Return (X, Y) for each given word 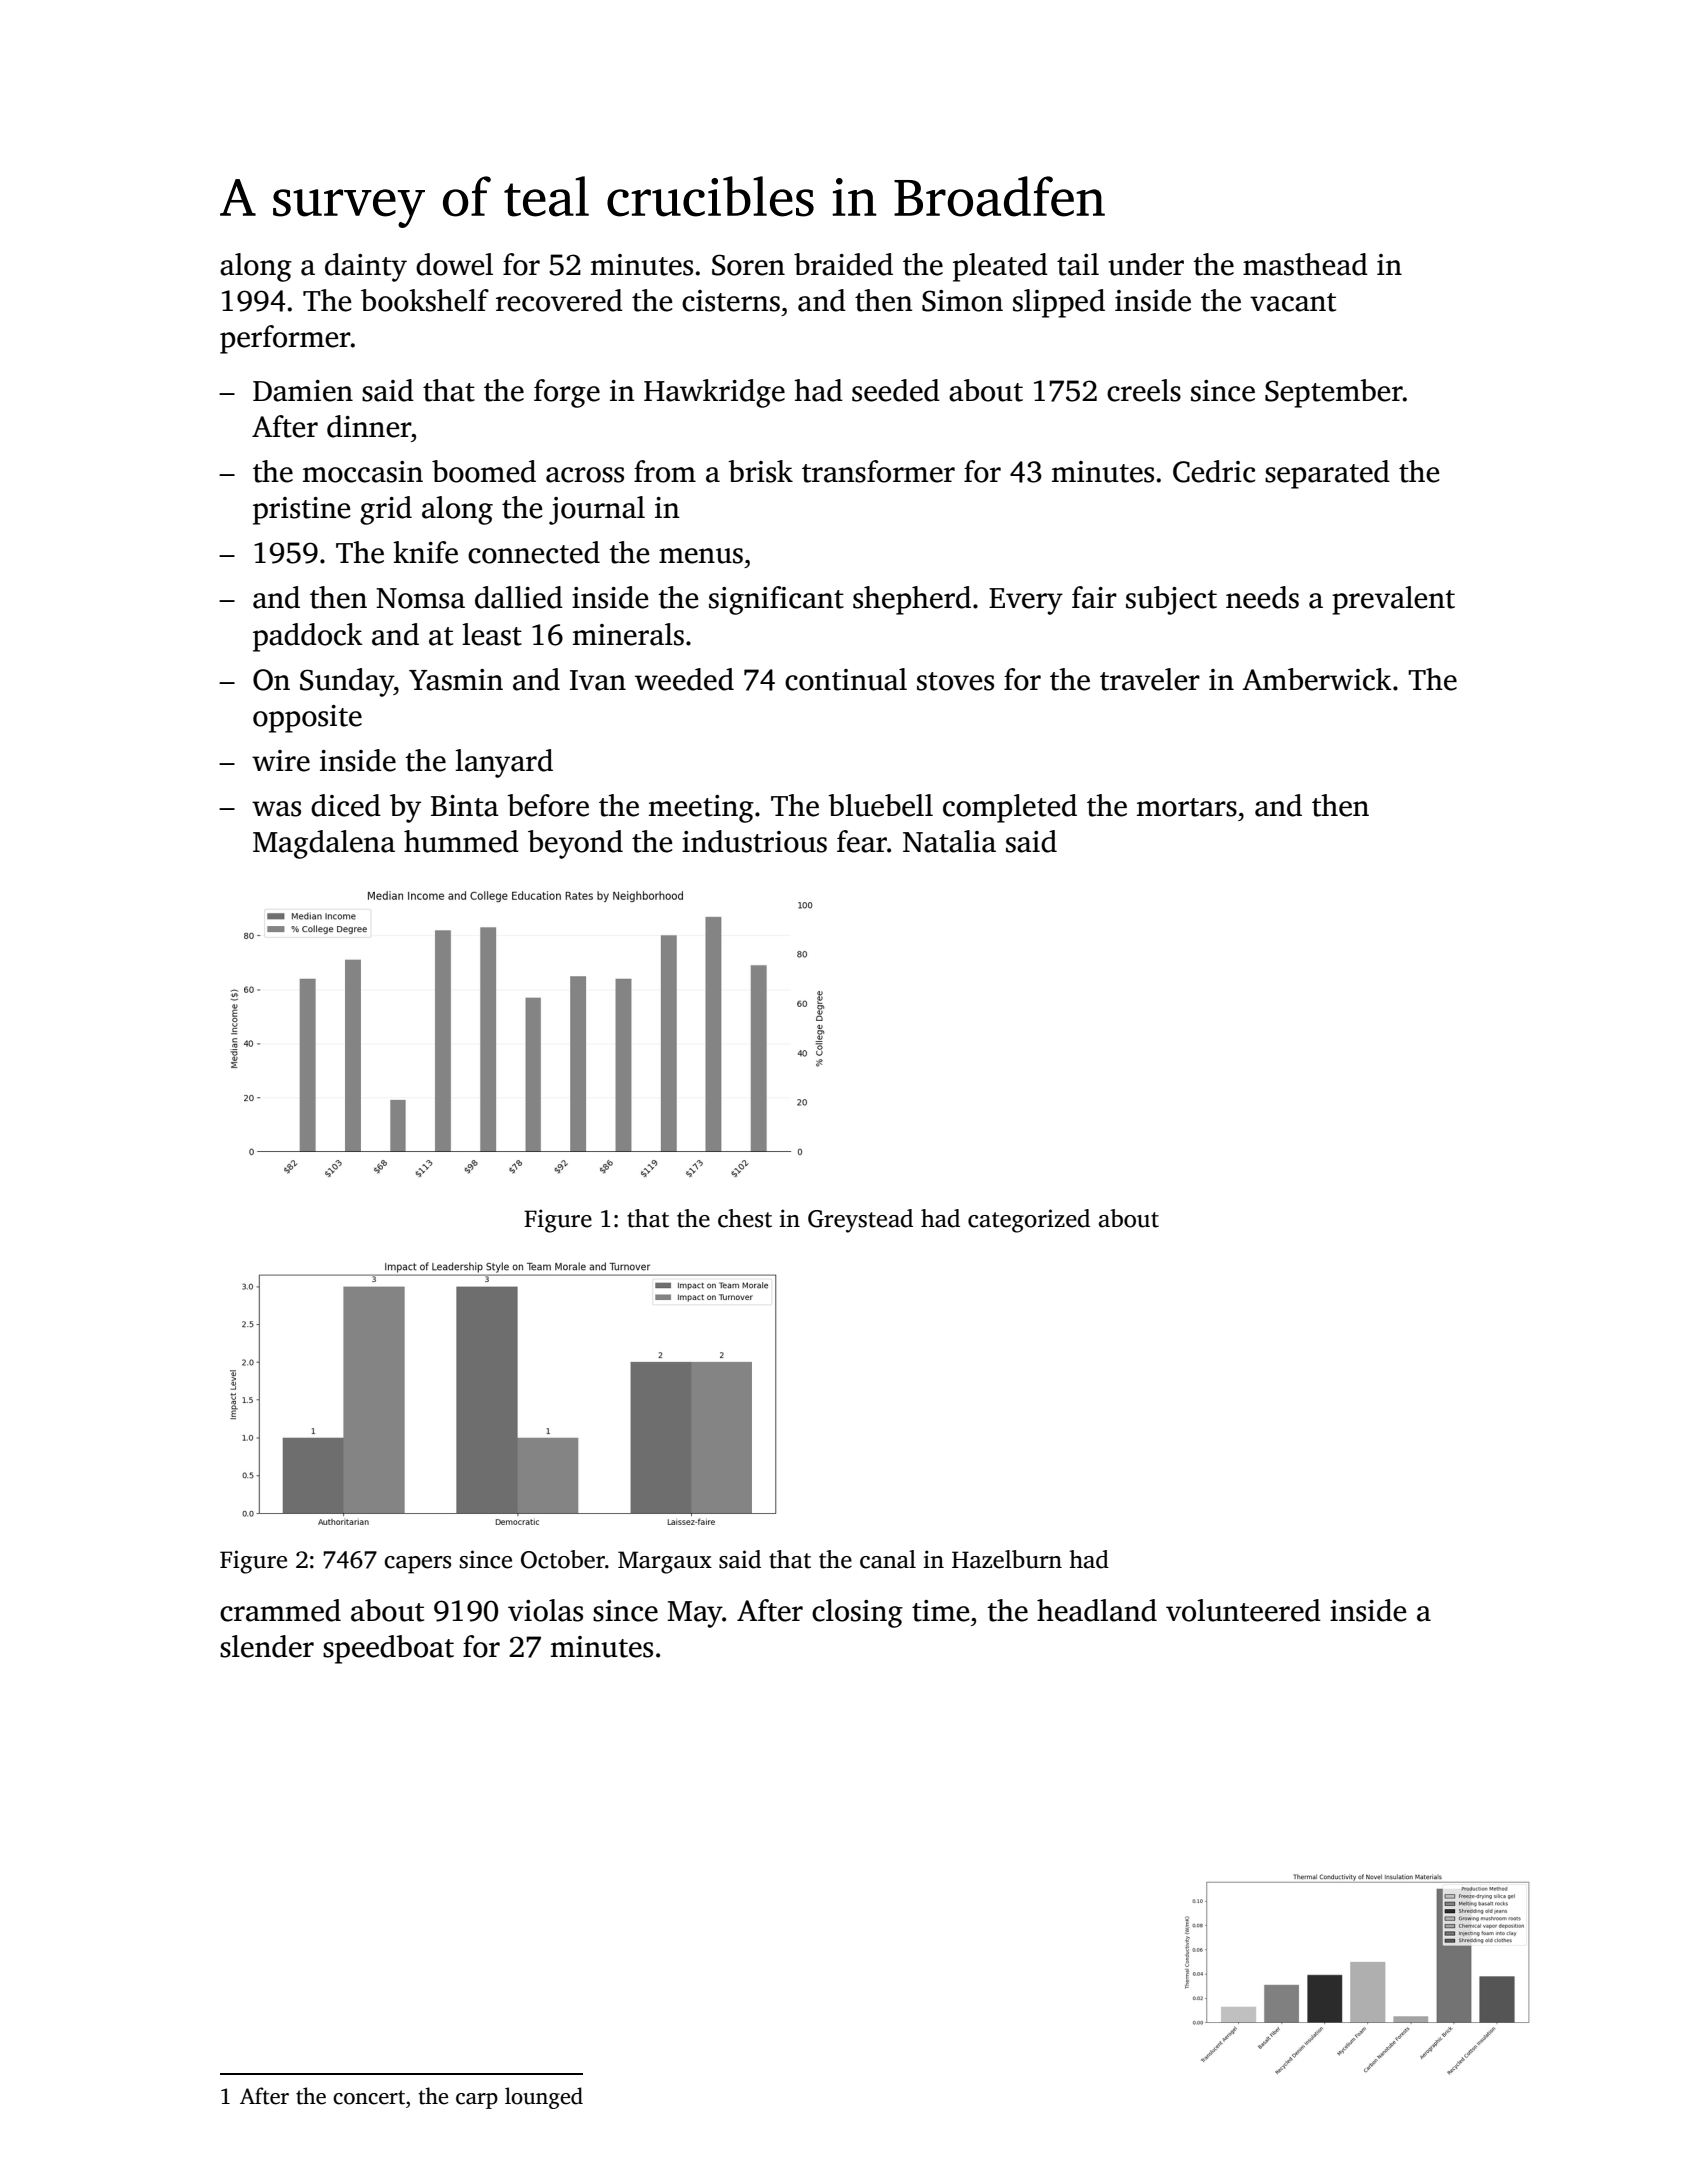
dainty (366, 267)
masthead (1305, 264)
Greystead (860, 1221)
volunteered (1243, 1610)
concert (369, 2097)
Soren (748, 265)
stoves (955, 681)
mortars (1187, 807)
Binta (465, 806)
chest (745, 1218)
